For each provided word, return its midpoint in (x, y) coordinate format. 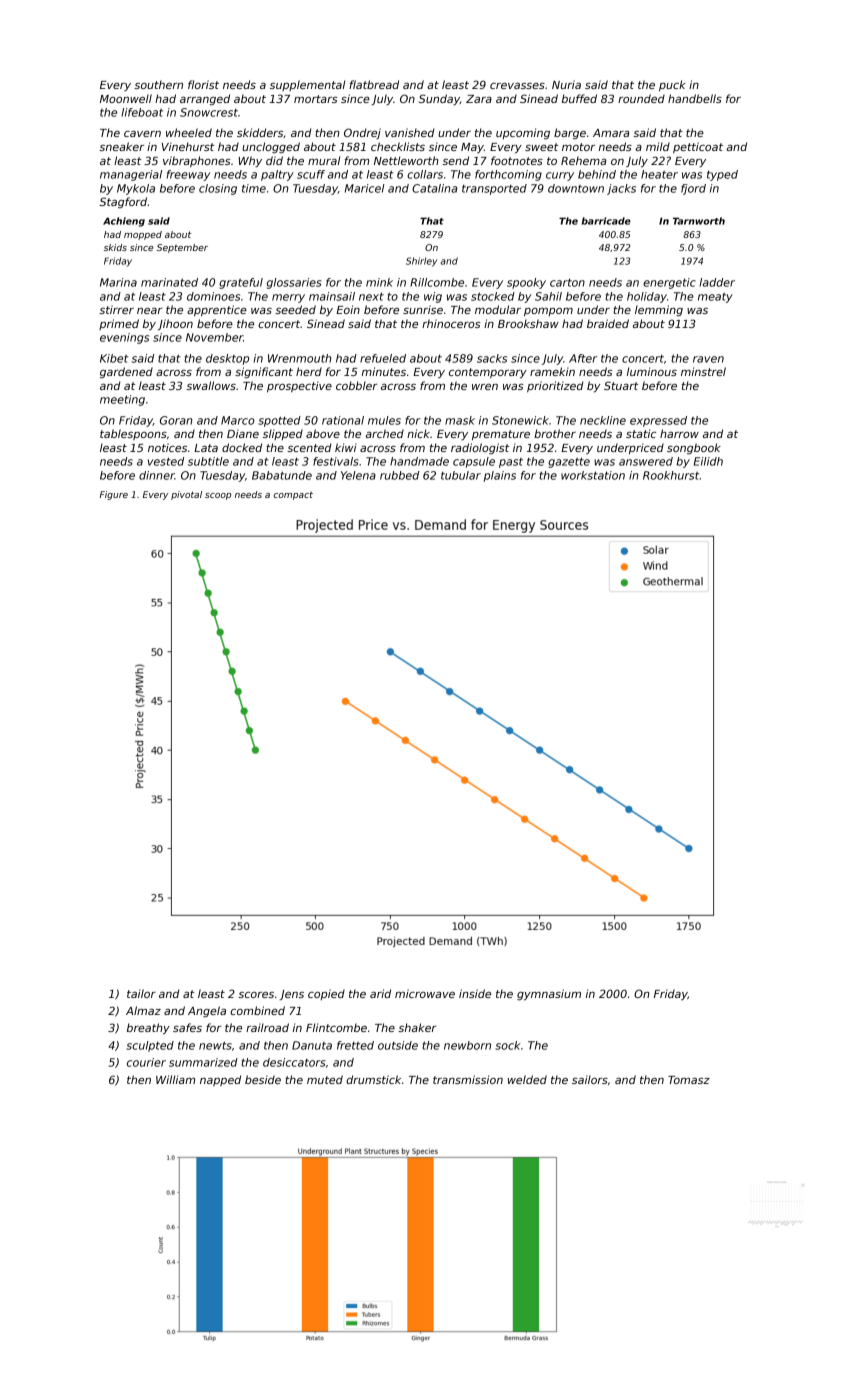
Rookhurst (671, 475)
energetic (669, 283)
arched (385, 433)
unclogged (271, 147)
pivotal (186, 495)
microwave (425, 993)
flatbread (374, 84)
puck (672, 85)
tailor (141, 993)
